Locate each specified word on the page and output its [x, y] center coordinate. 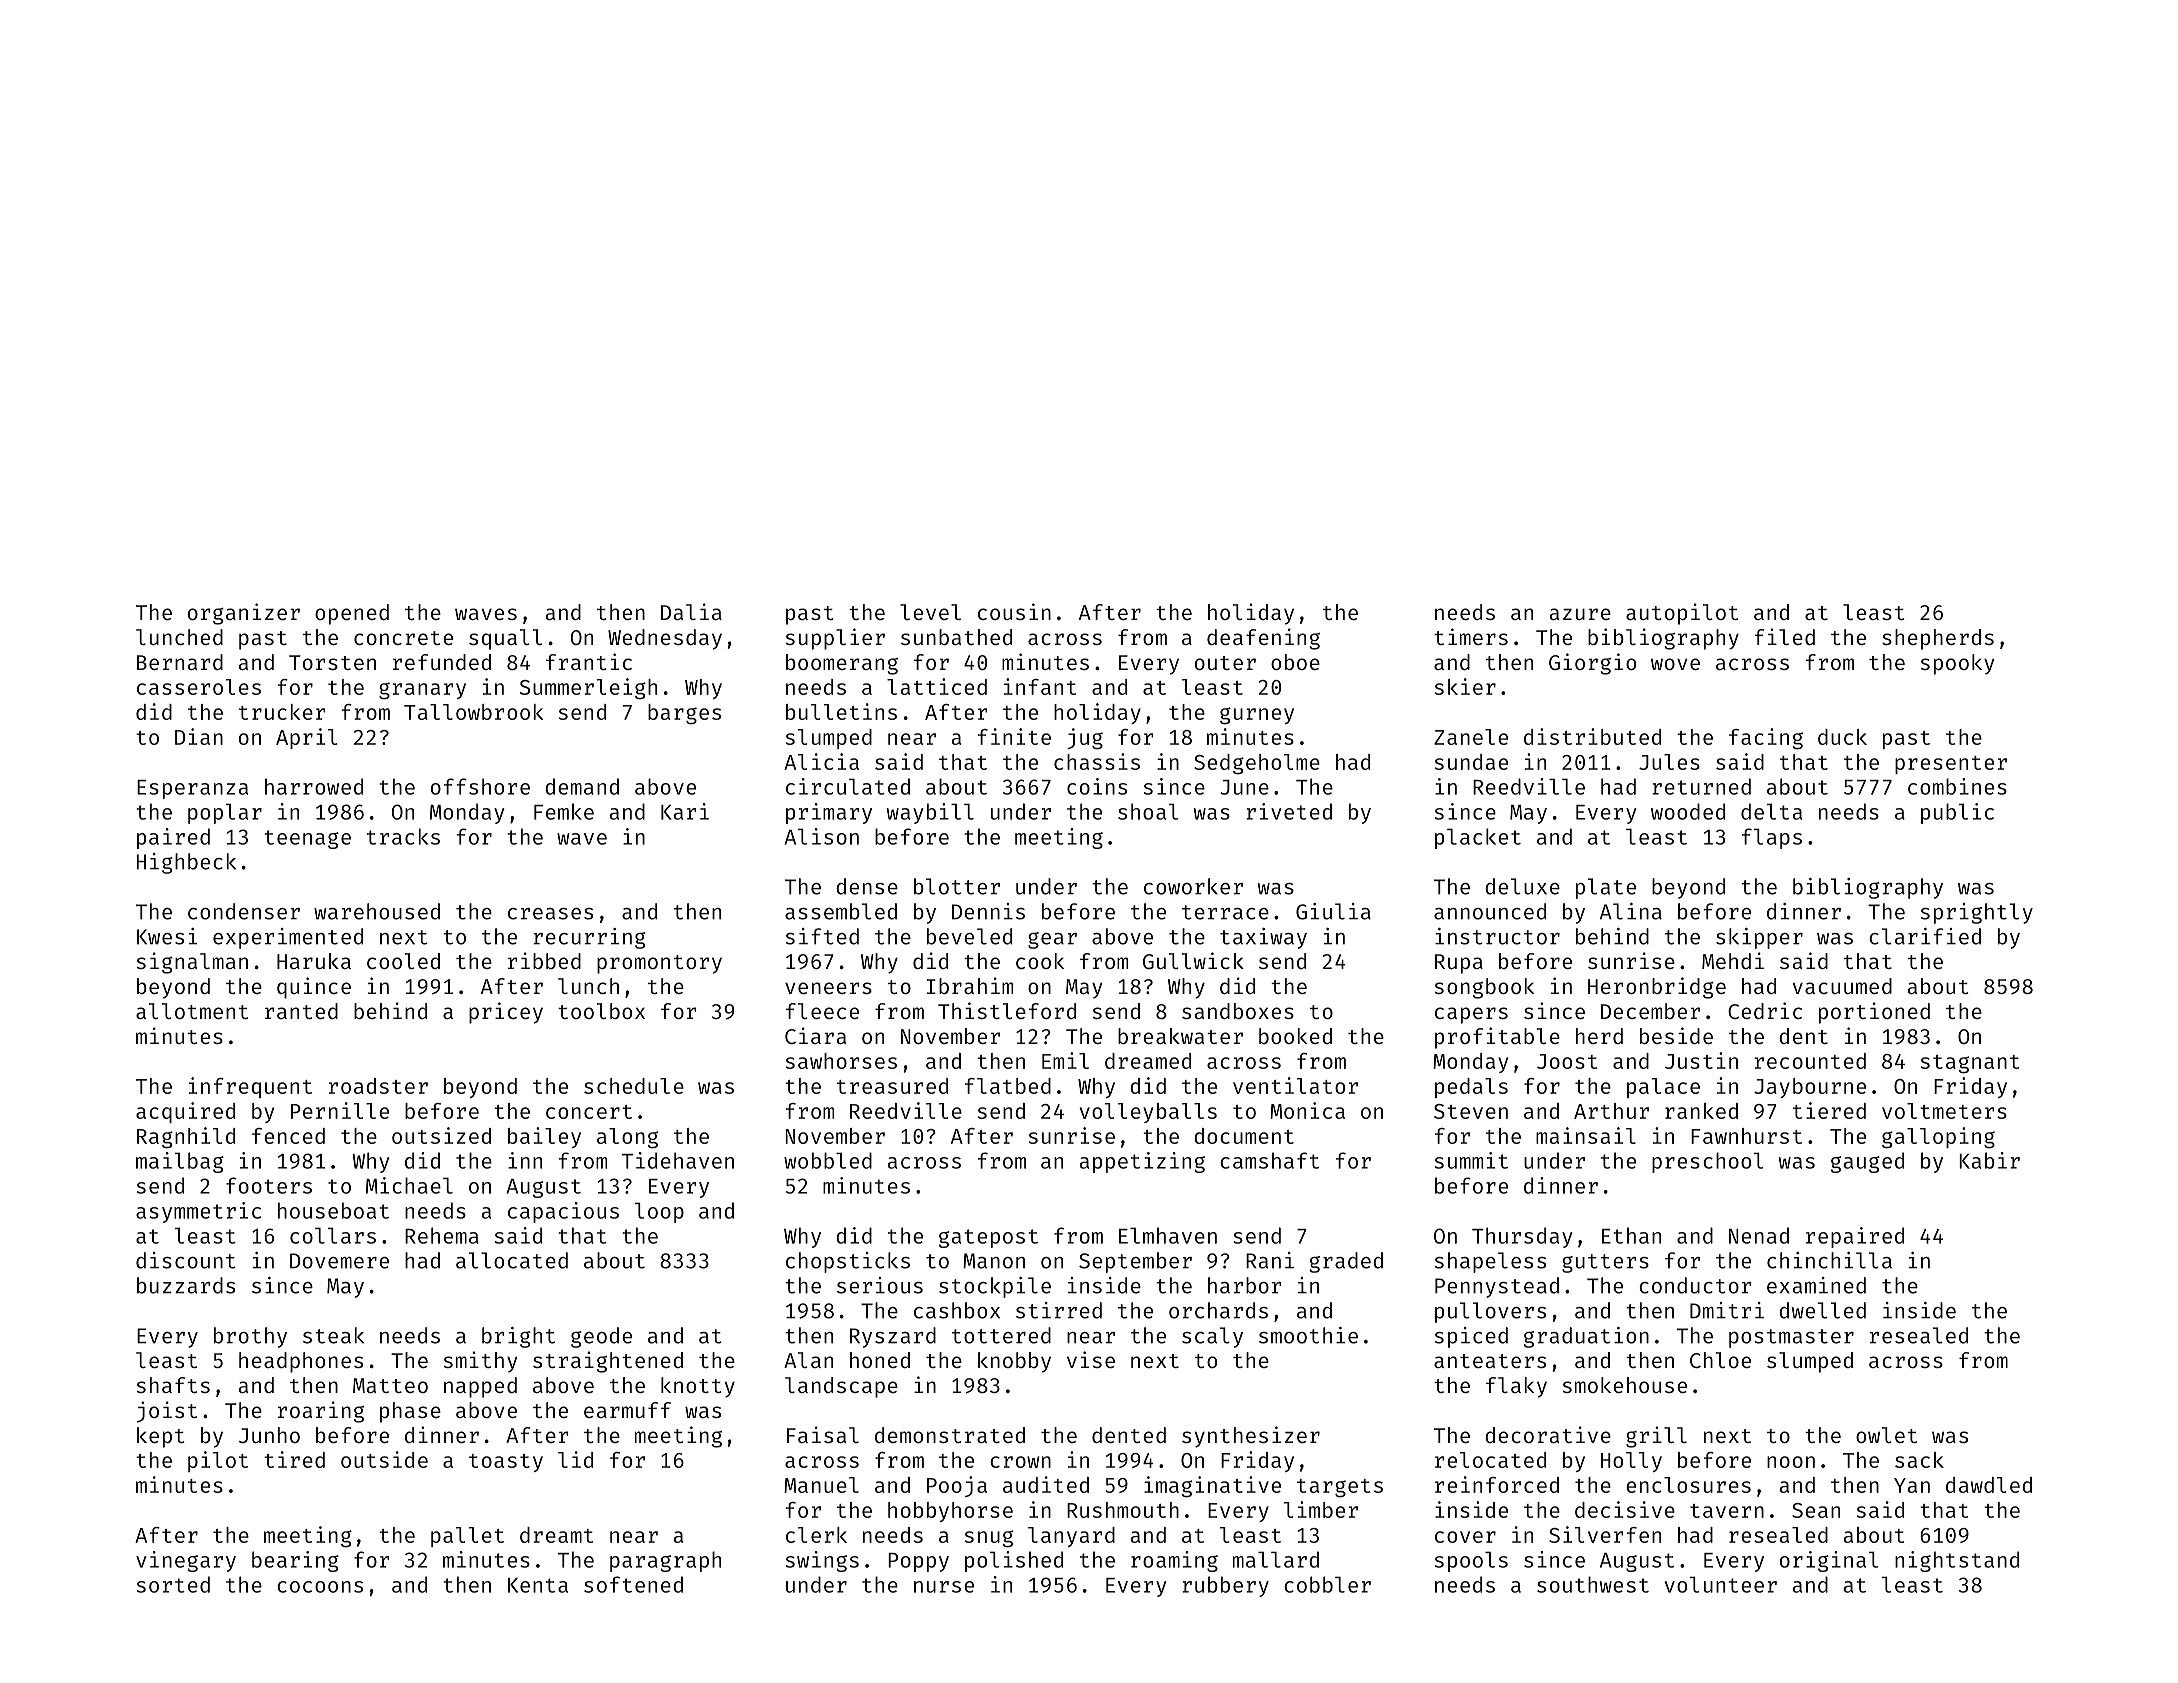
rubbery [1226, 1586]
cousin [1014, 611]
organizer [244, 614]
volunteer [1721, 1584]
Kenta [538, 1585]
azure [1580, 614]
